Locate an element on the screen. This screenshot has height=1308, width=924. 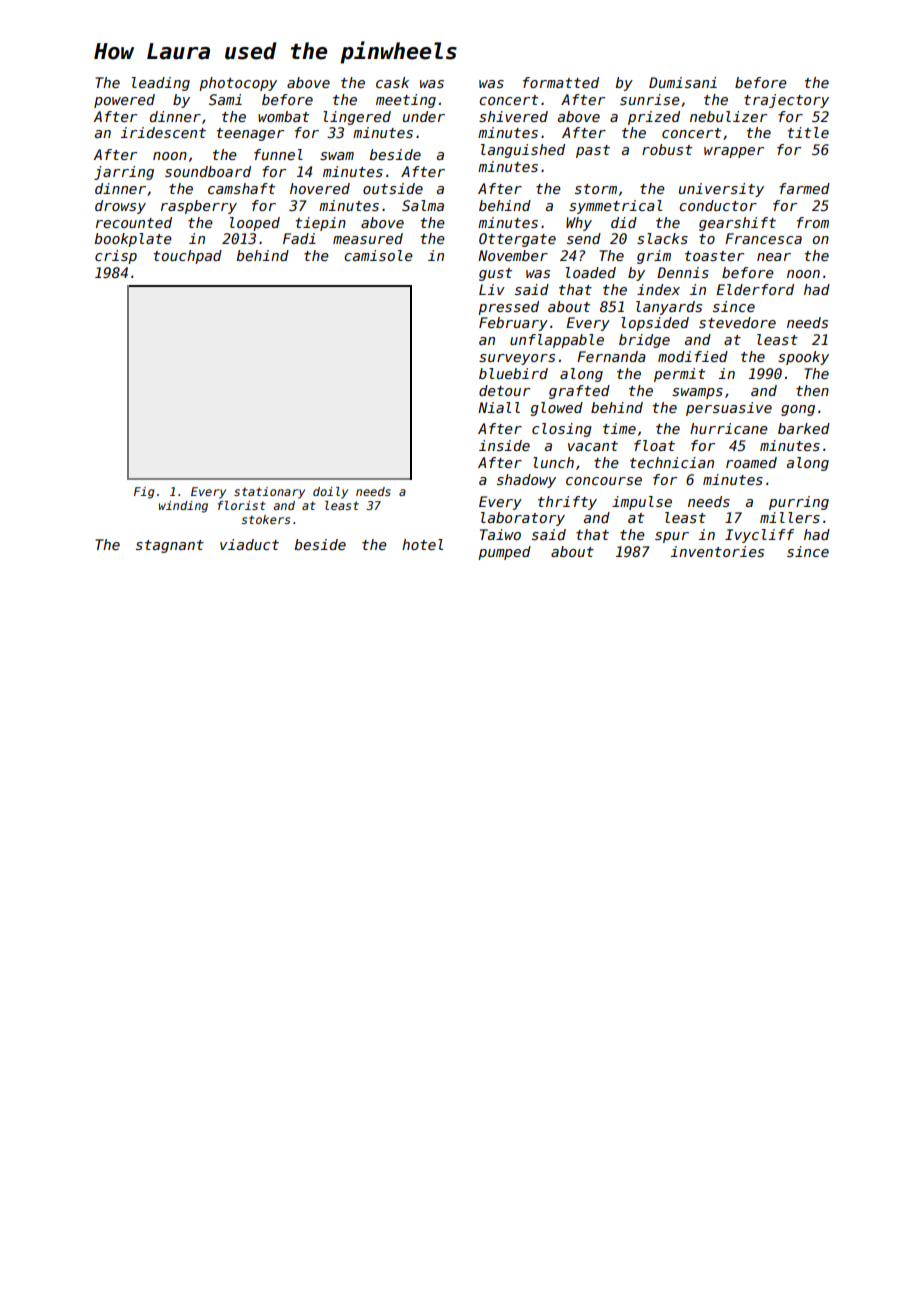
grim is located at coordinates (654, 257).
